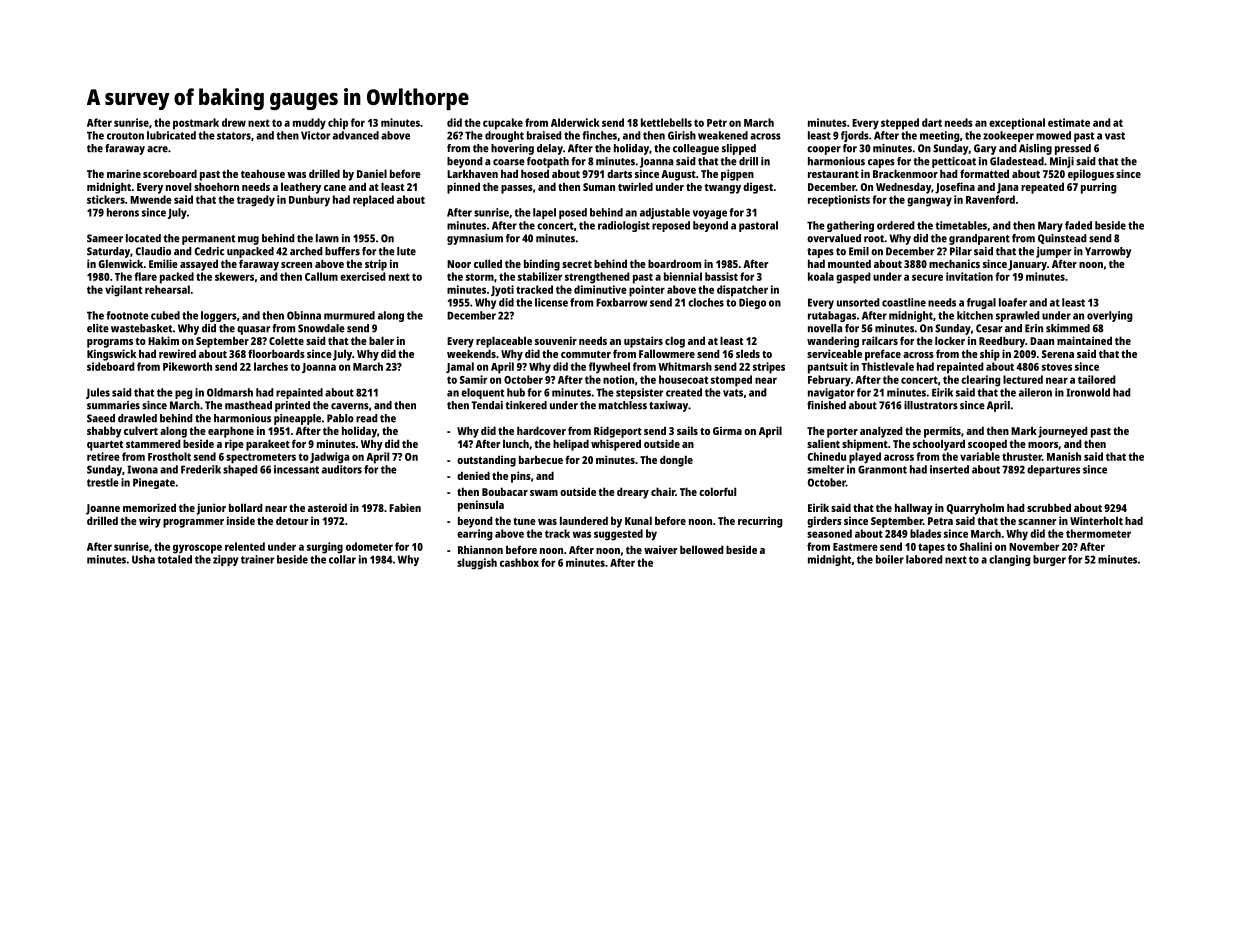 The width and height of the screenshot is (1233, 952). What do you see at coordinates (1069, 122) in the screenshot?
I see `estimate` at bounding box center [1069, 122].
